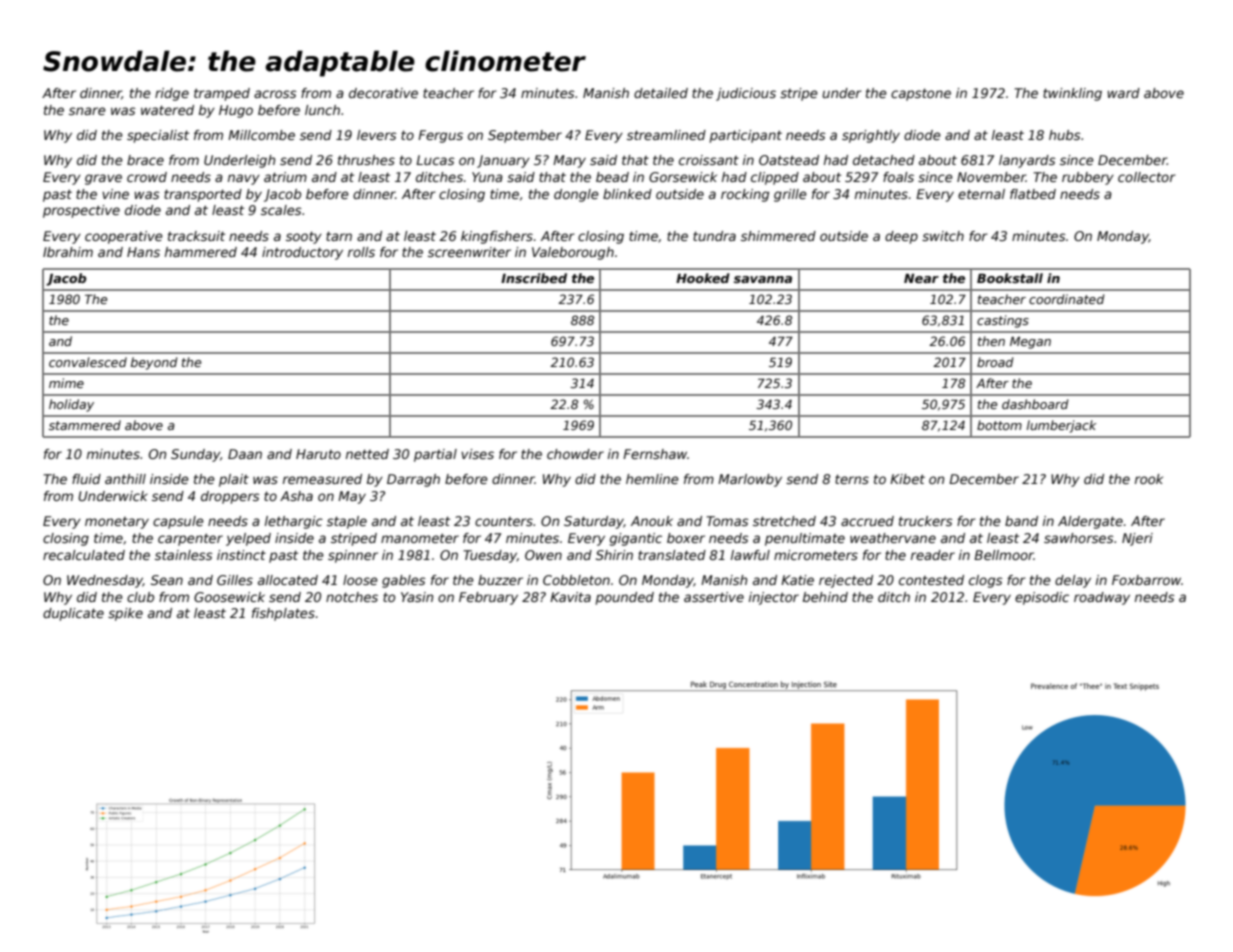  Describe the element at coordinates (383, 93) in the screenshot. I see `decorative` at that location.
